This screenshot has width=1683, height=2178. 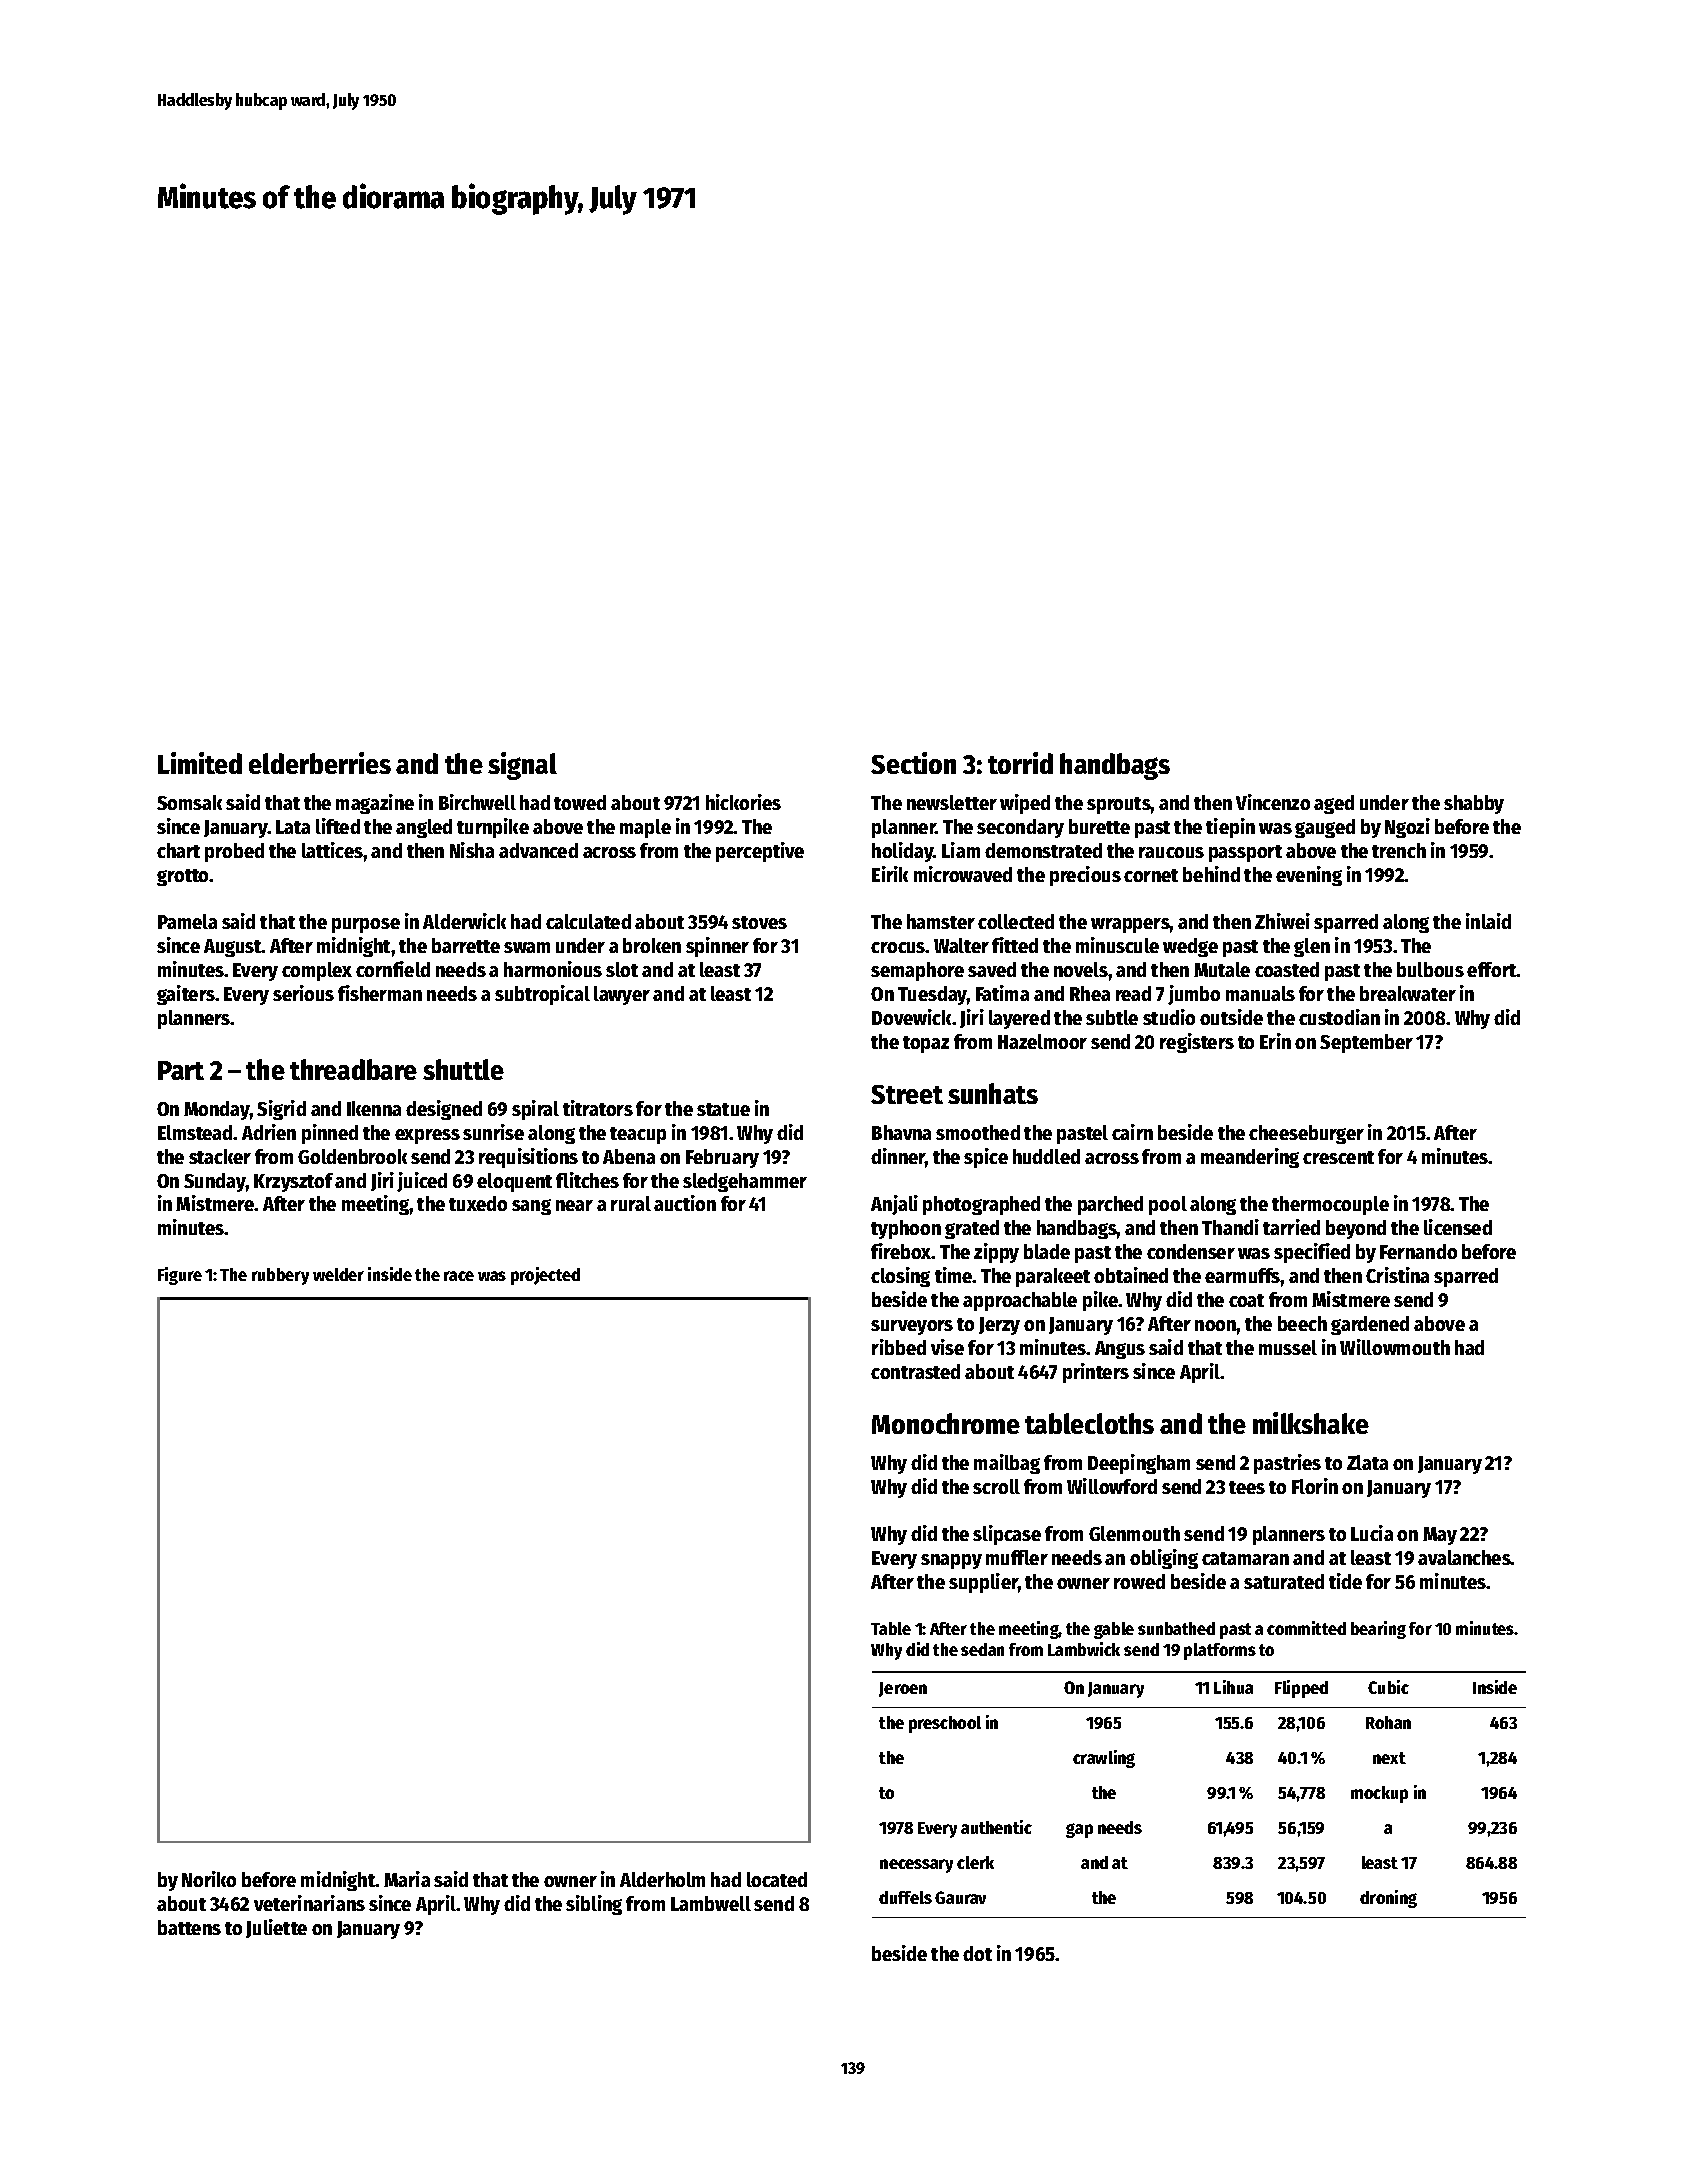 I want to click on May, so click(x=1440, y=1536).
